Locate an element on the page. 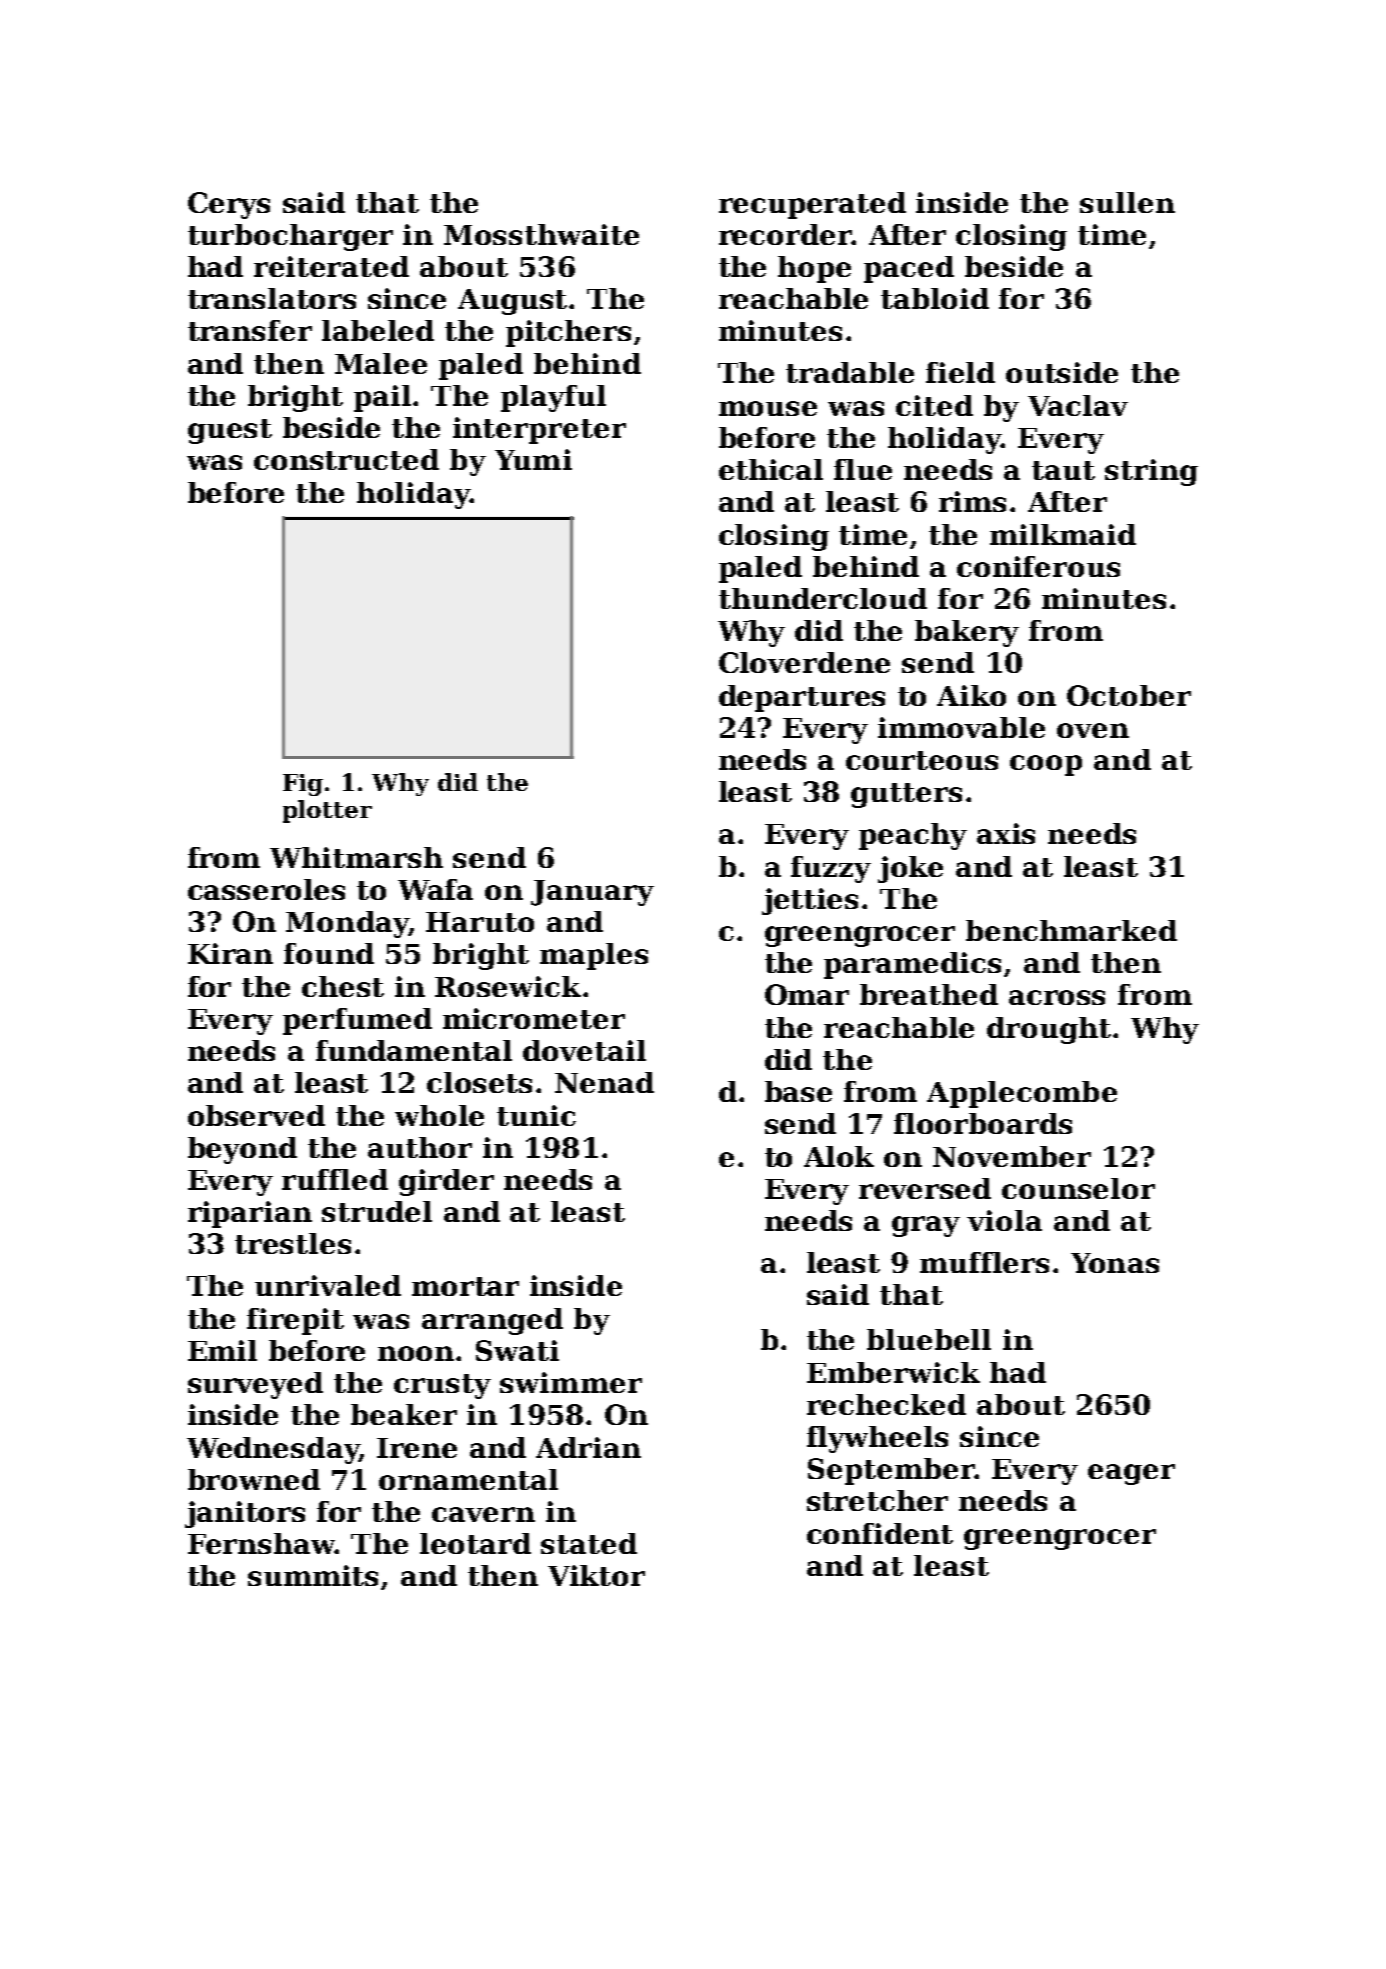  October is located at coordinates (1129, 695).
